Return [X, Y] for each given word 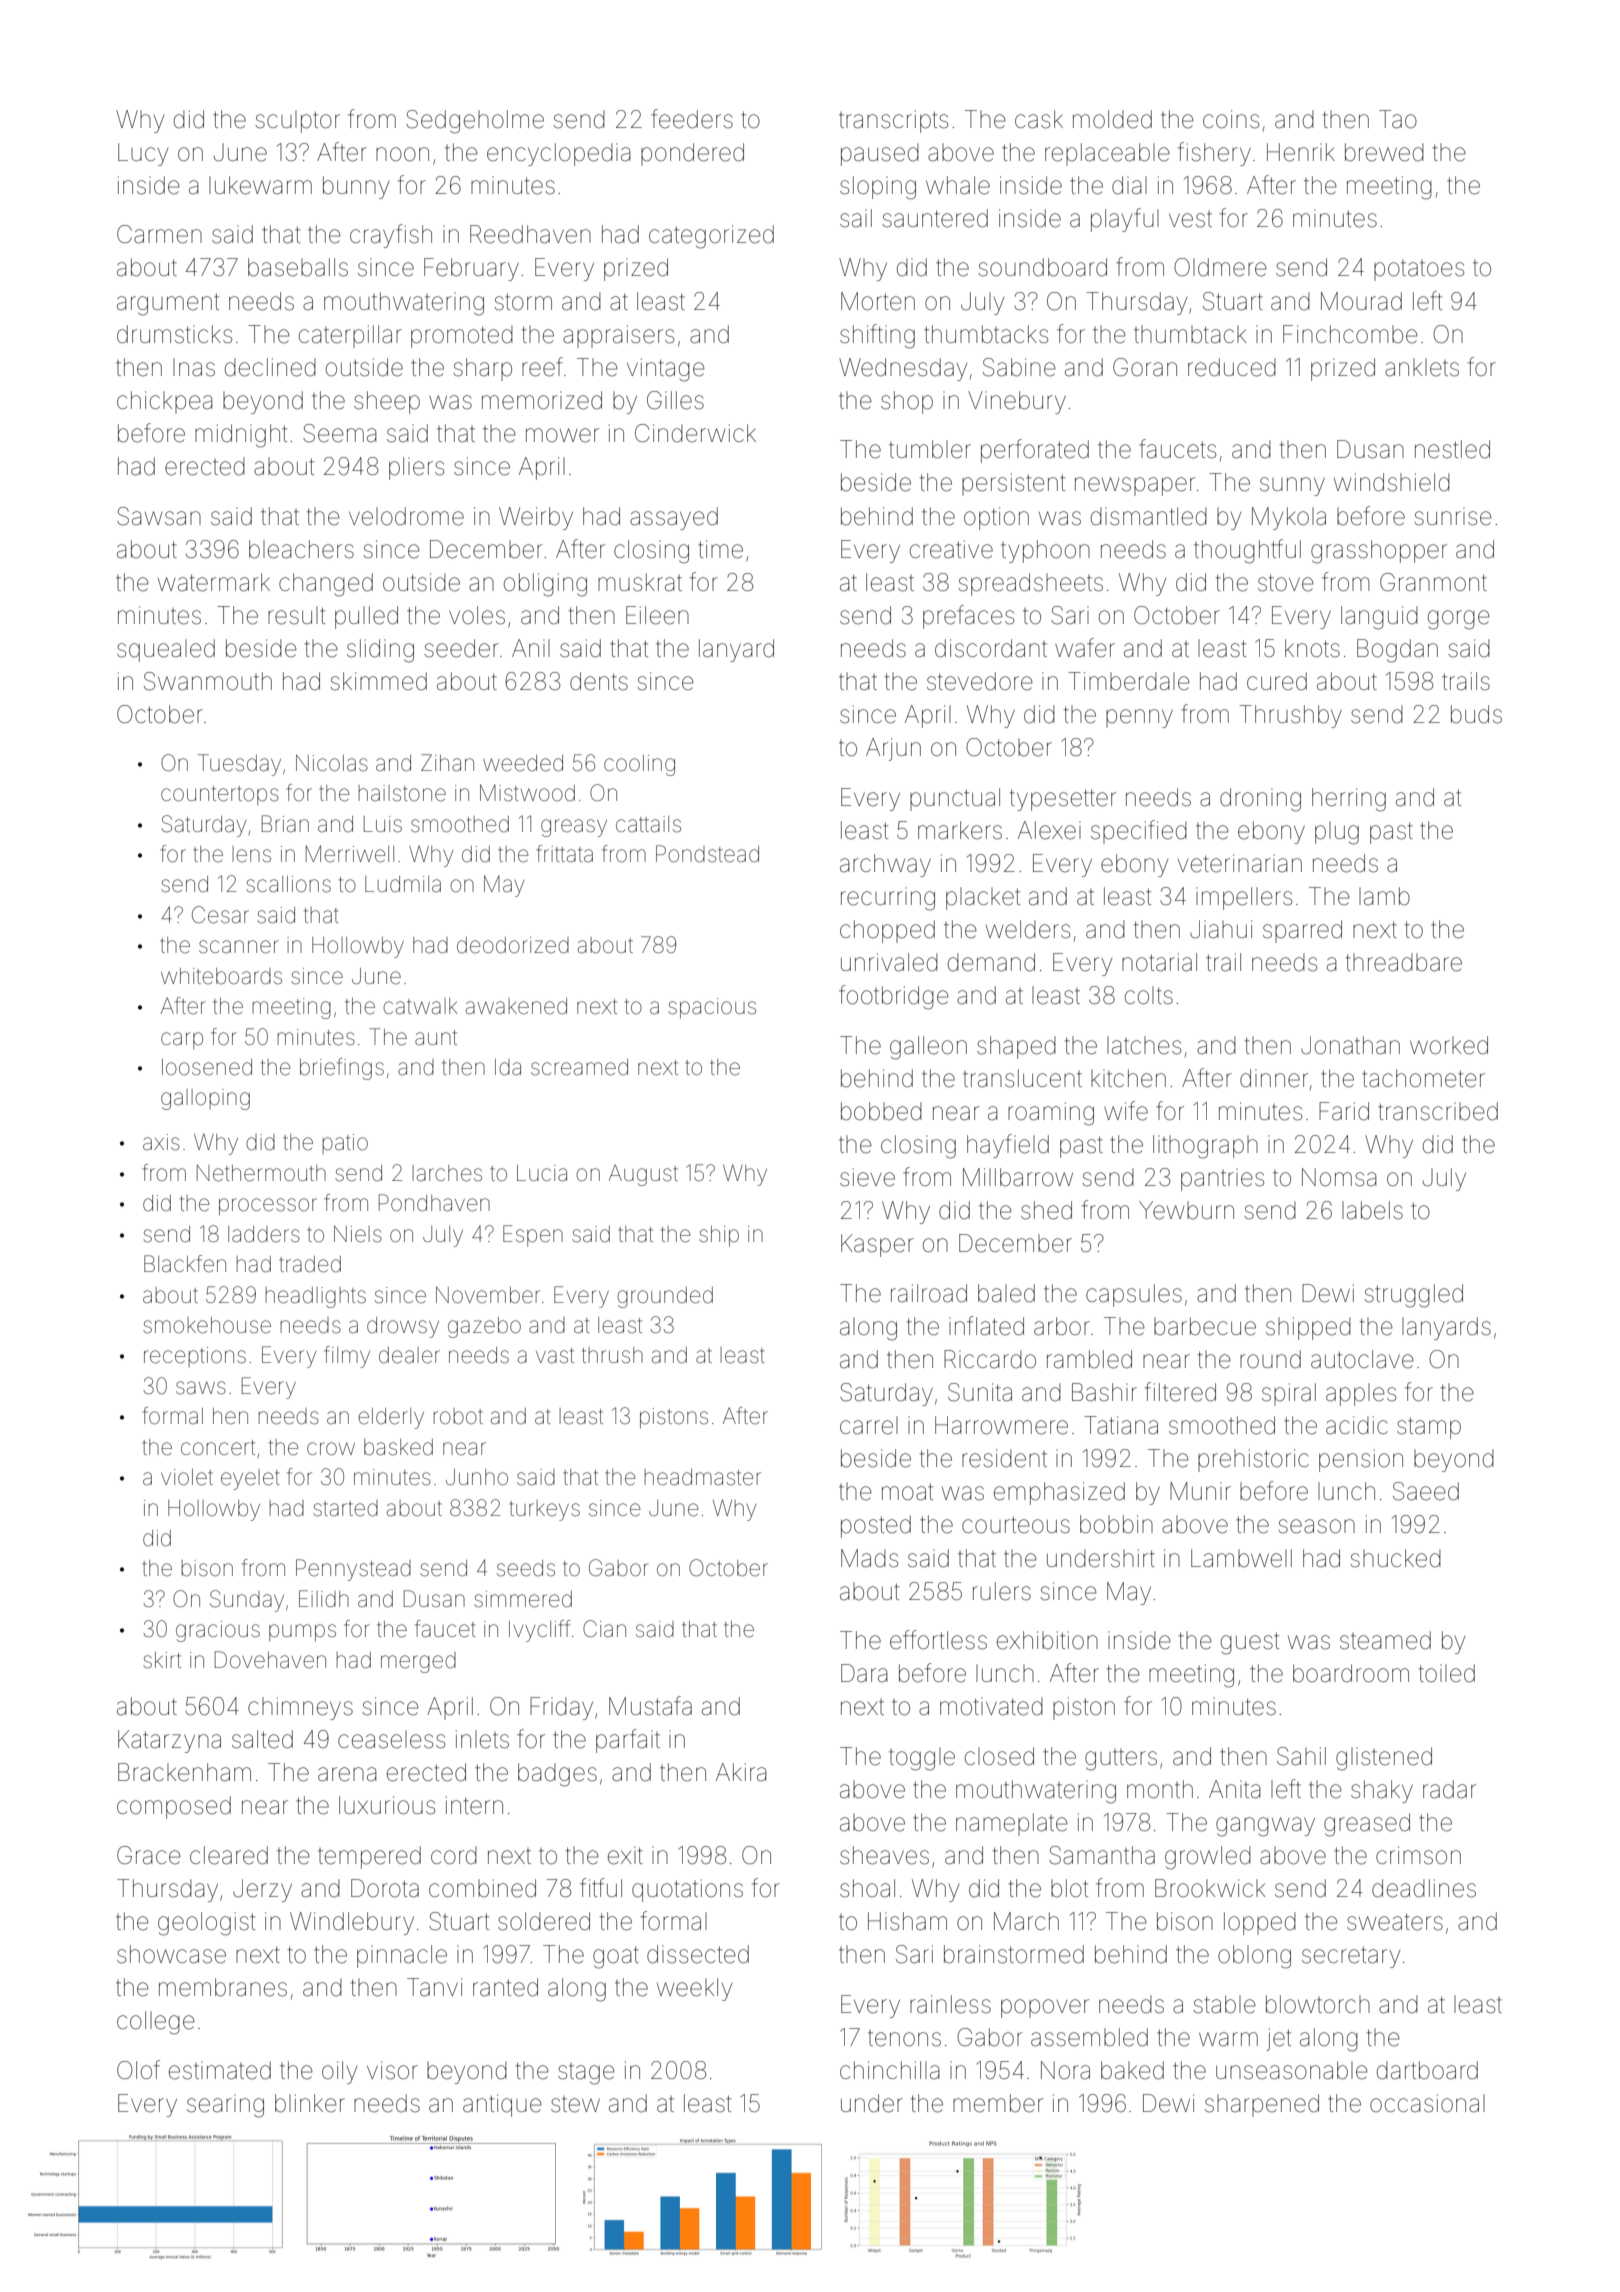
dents [599, 681]
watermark [214, 582]
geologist [206, 1924]
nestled [1452, 449]
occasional [1427, 2103]
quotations [687, 1890]
